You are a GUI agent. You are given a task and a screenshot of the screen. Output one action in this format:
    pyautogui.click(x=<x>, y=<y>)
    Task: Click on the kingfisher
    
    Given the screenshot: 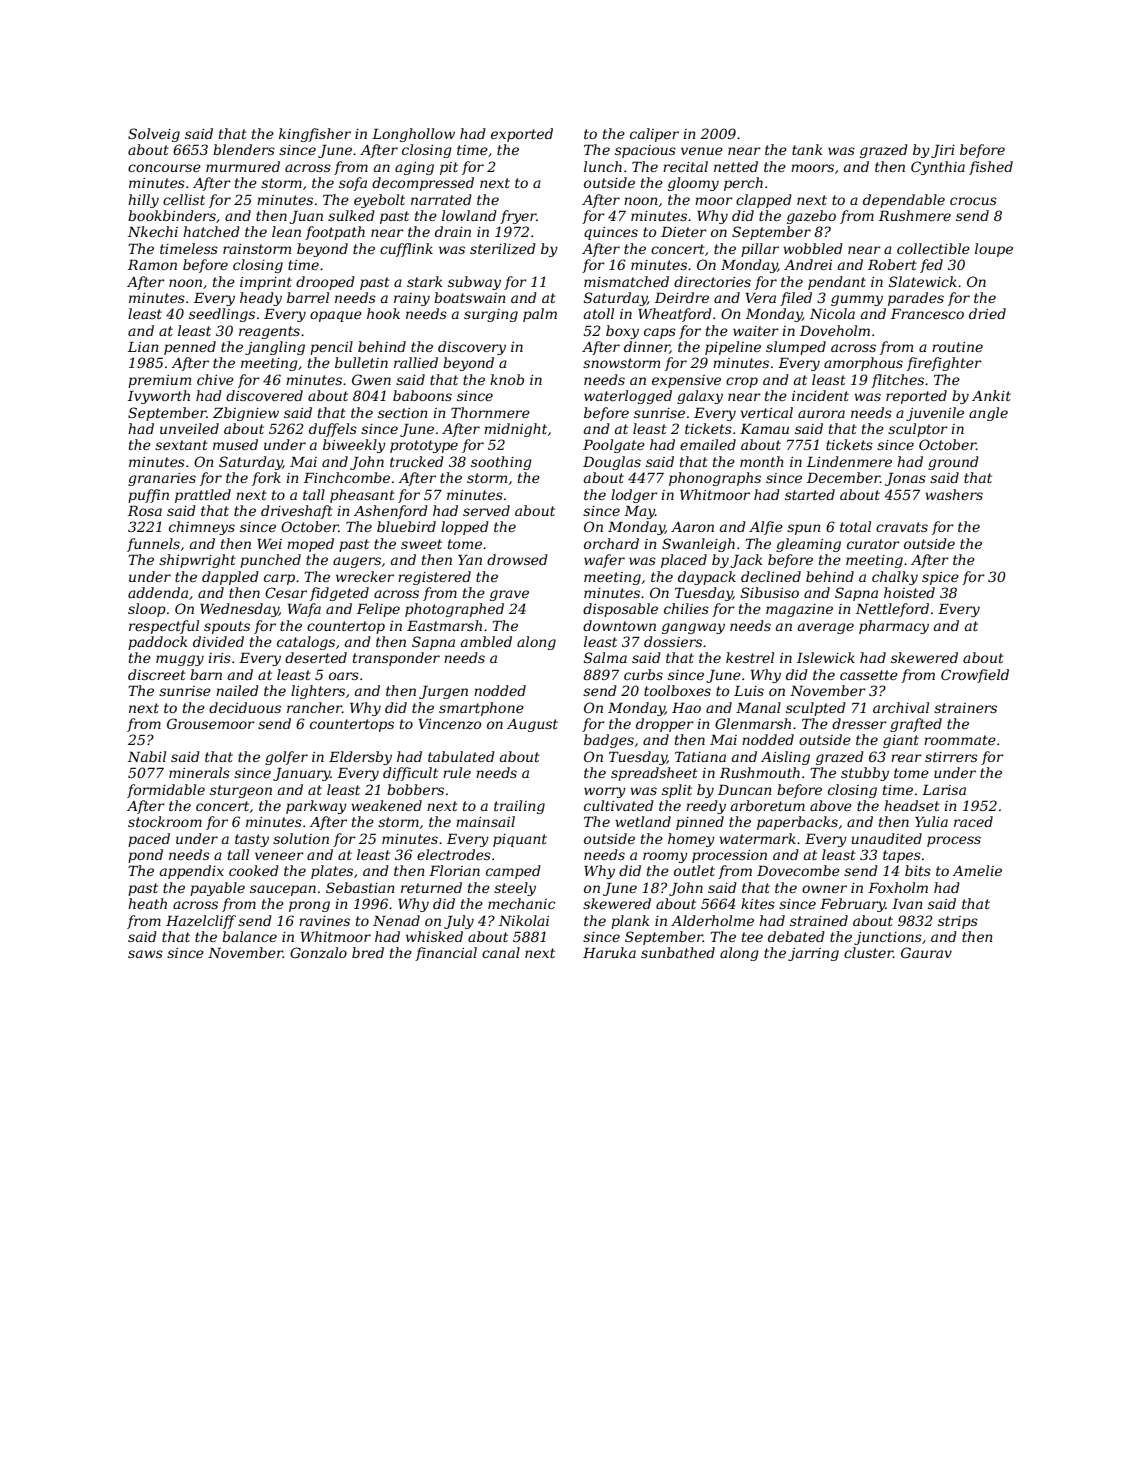 What is the action you would take?
    pyautogui.click(x=315, y=135)
